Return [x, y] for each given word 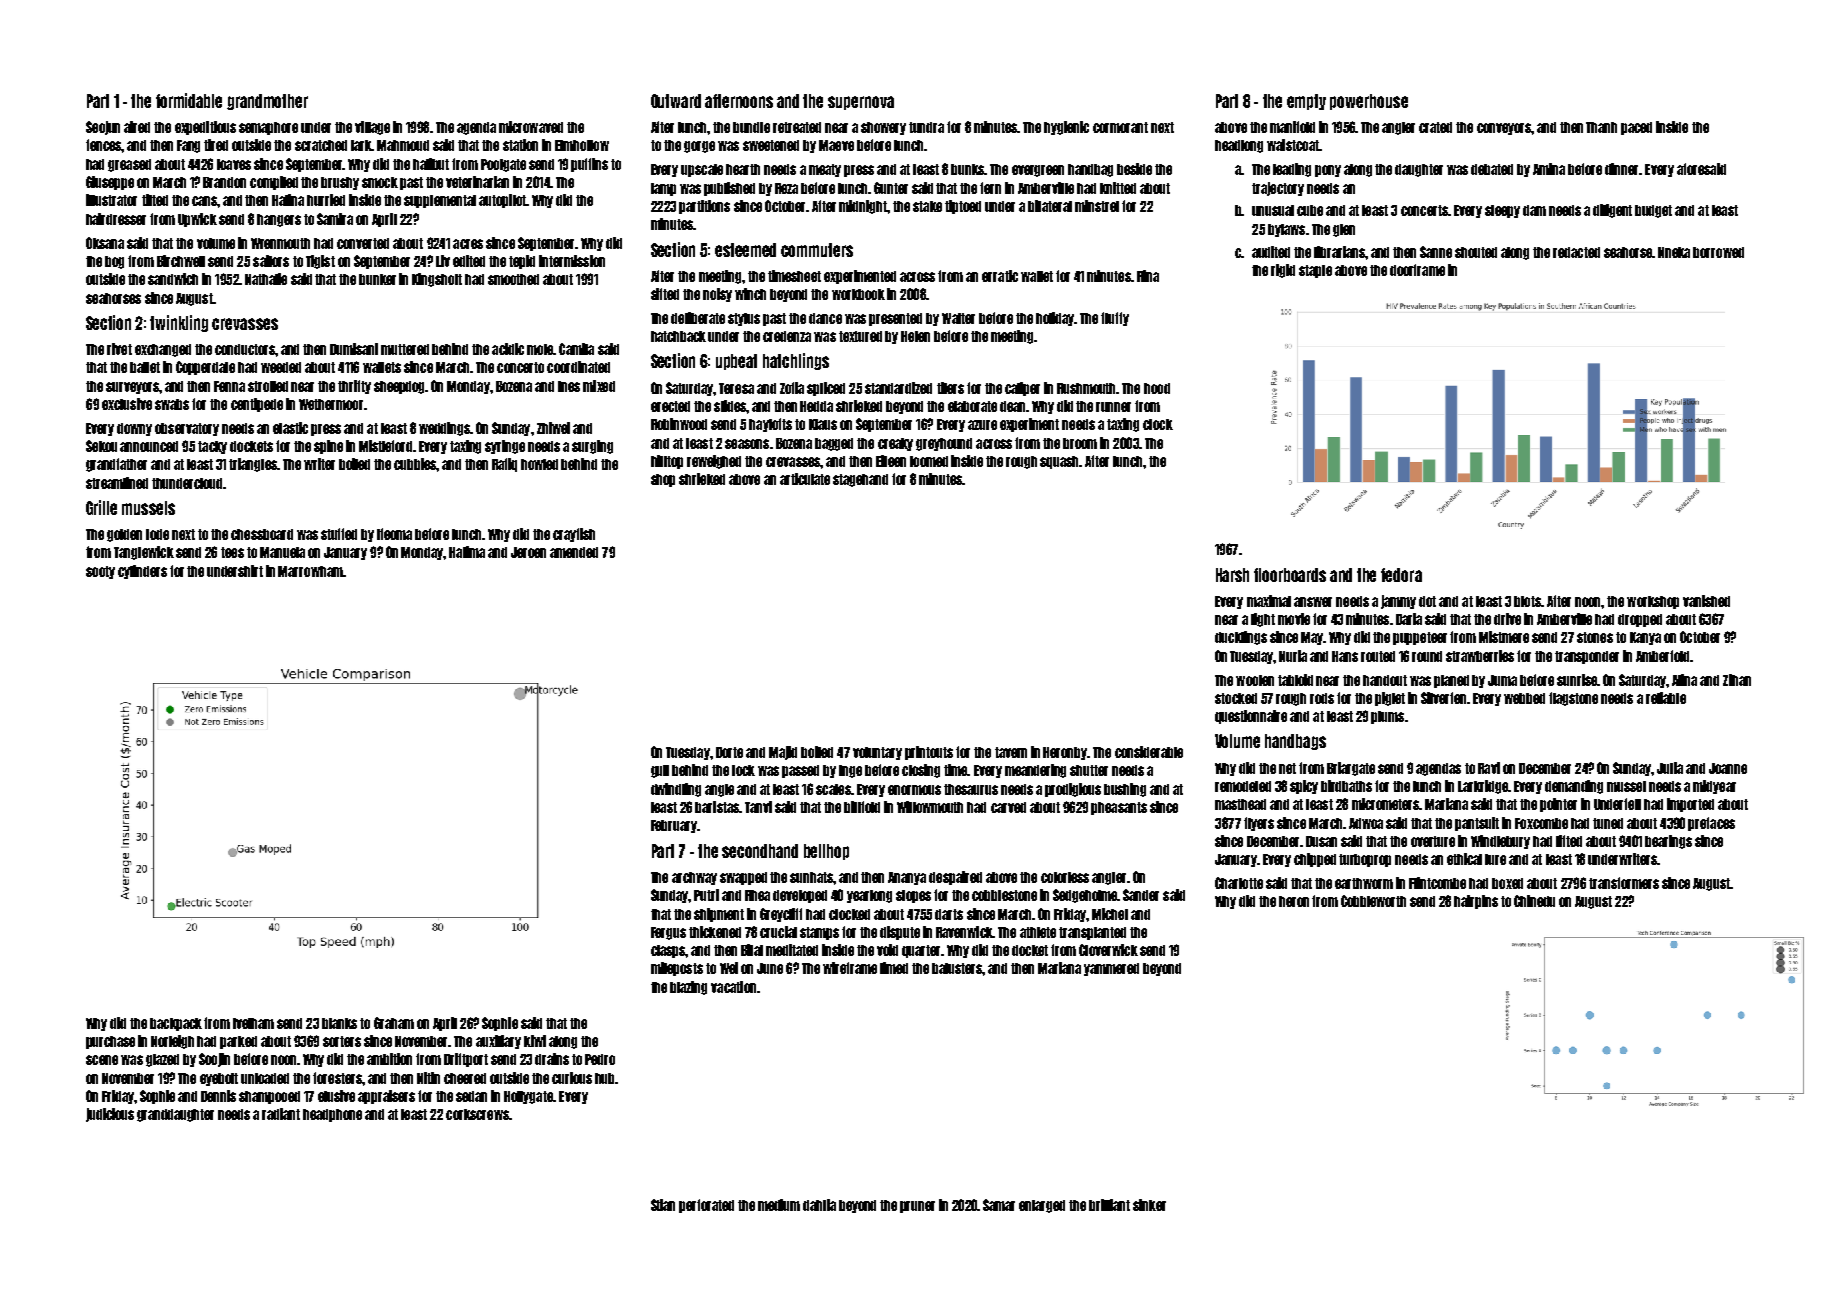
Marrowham [310, 571]
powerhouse [1369, 102]
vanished [1706, 601]
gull [660, 771]
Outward [676, 101]
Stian [663, 1205]
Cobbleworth [1373, 901]
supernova [861, 103]
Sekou [101, 446]
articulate [805, 479]
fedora [1401, 575]
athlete [1038, 932]
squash [1060, 462]
